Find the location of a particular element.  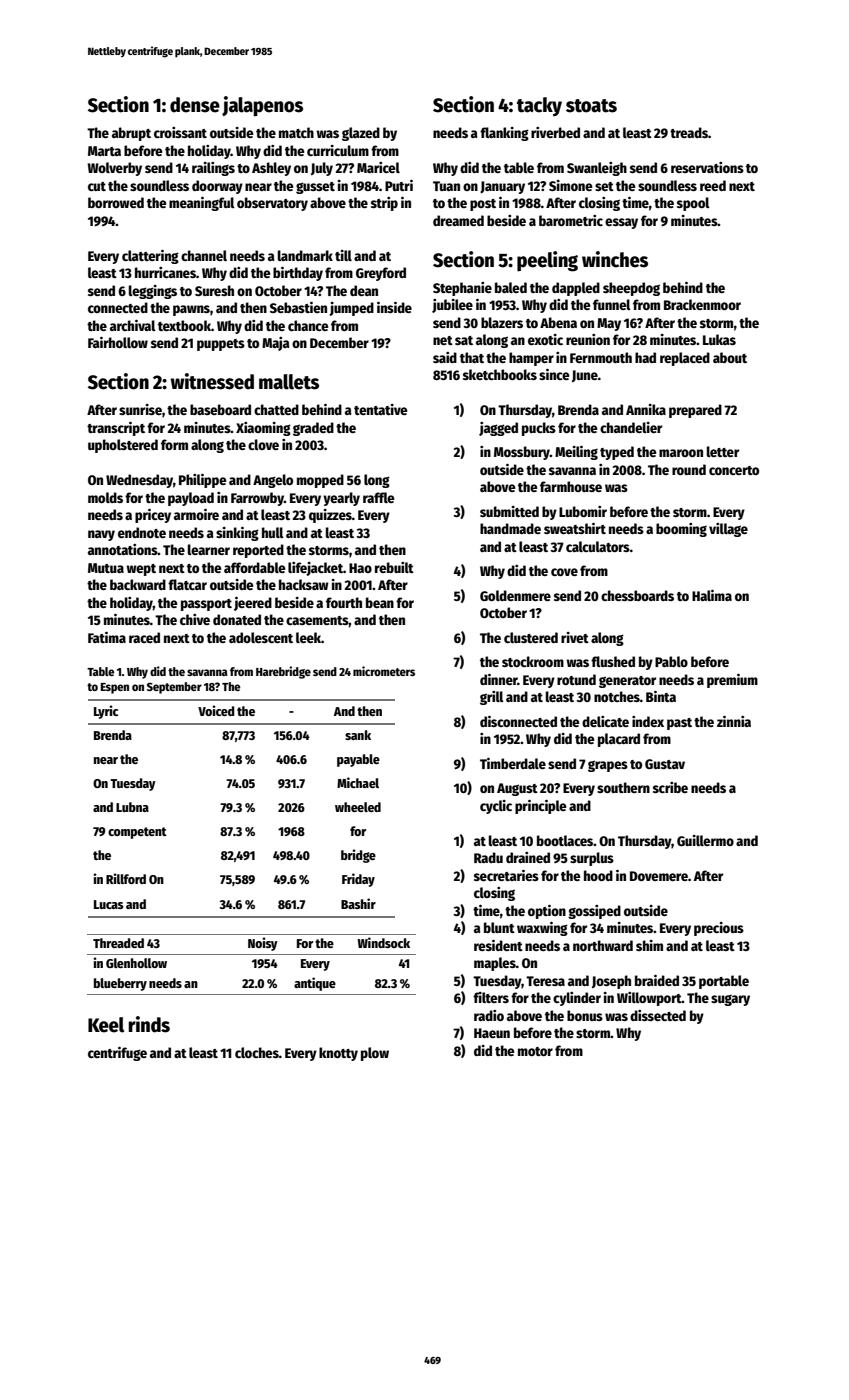

Espen is located at coordinates (115, 688).
